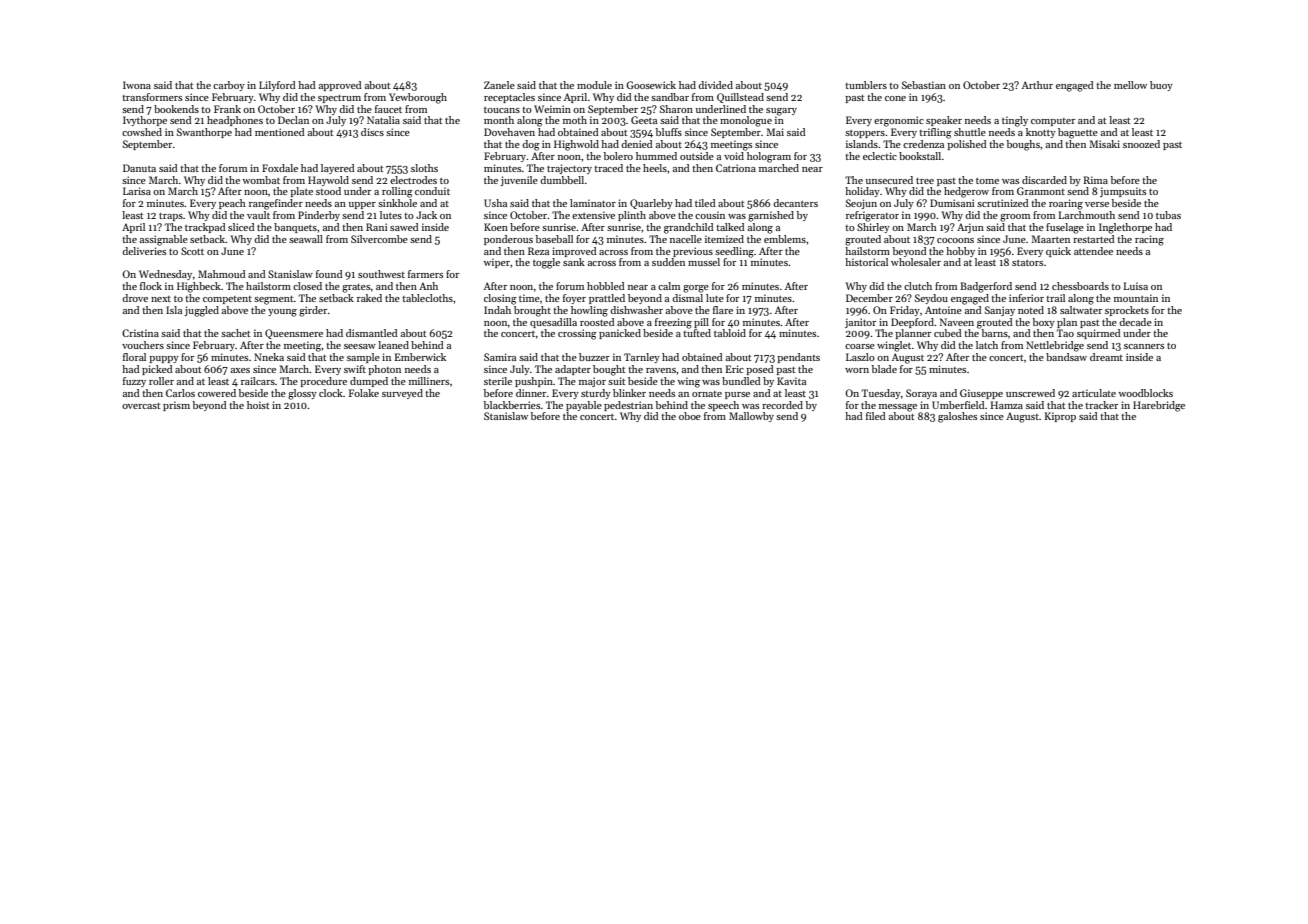 The width and height of the screenshot is (1308, 924). What do you see at coordinates (1127, 311) in the screenshot?
I see `sprockets` at bounding box center [1127, 311].
